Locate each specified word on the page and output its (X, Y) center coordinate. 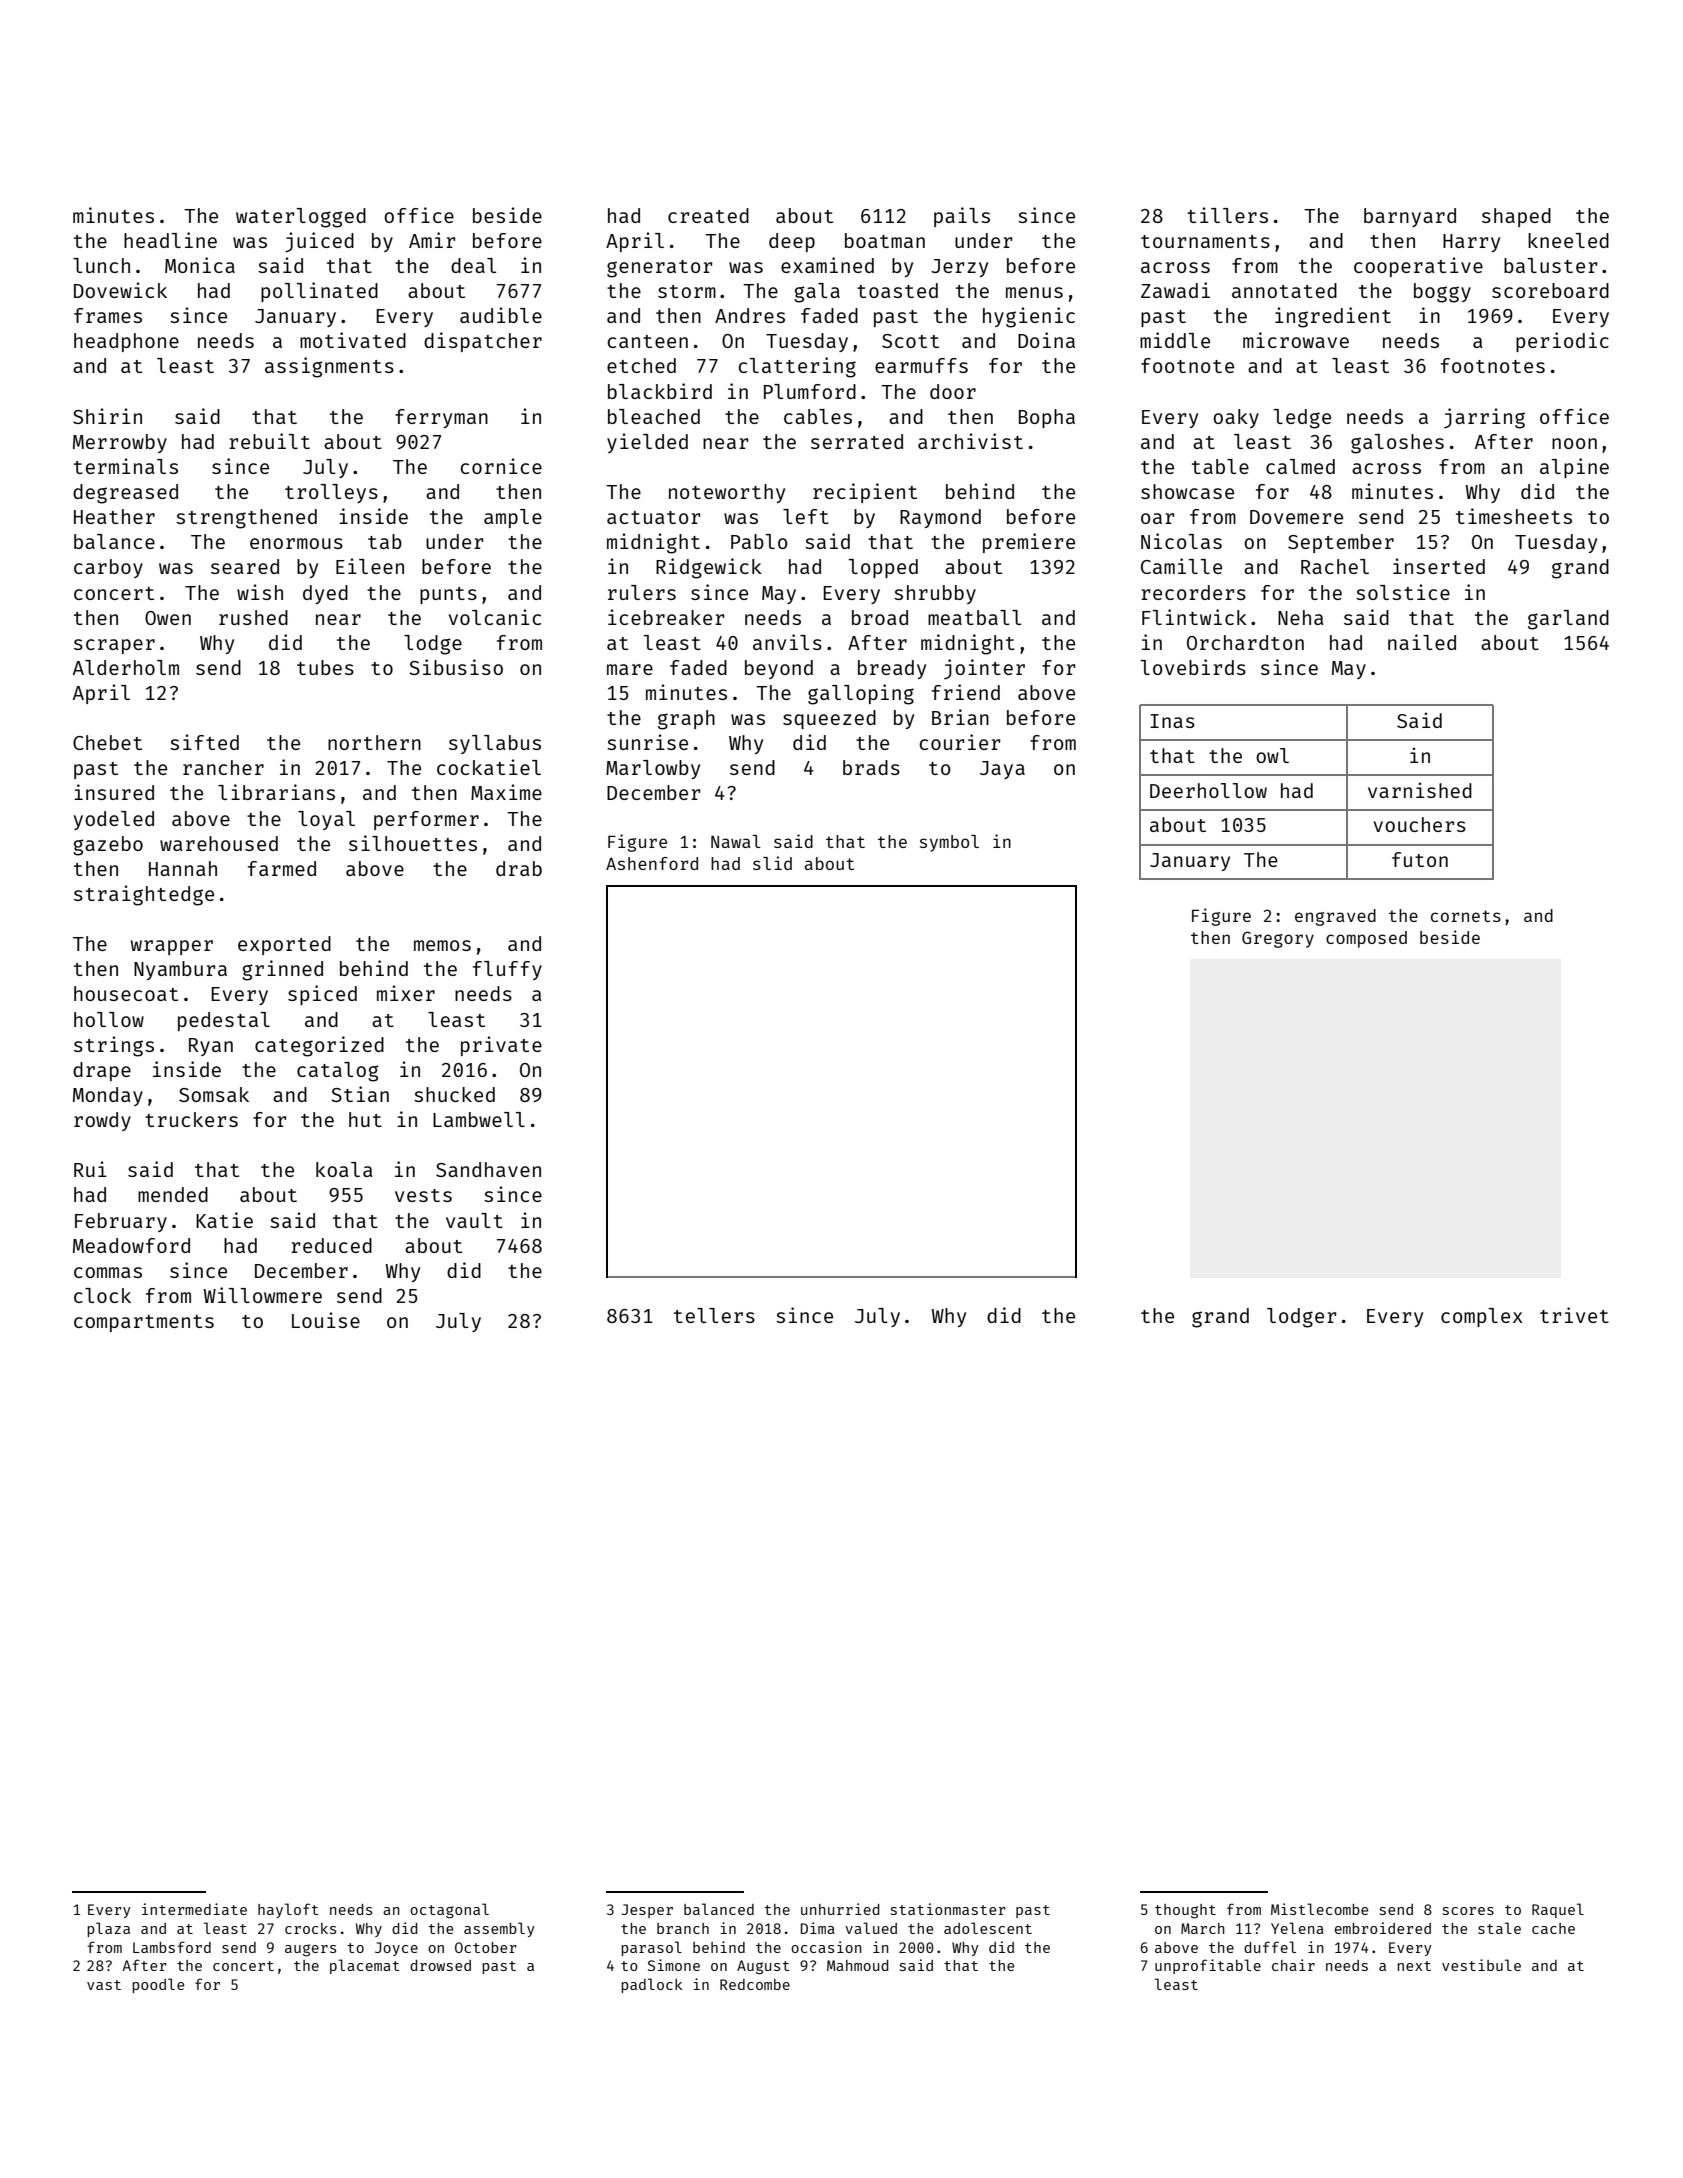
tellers (714, 1315)
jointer (984, 669)
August (763, 1967)
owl (1272, 755)
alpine (1574, 468)
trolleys (331, 493)
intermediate (194, 1909)
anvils (787, 642)
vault (474, 1220)
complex (1482, 1317)
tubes (325, 667)
